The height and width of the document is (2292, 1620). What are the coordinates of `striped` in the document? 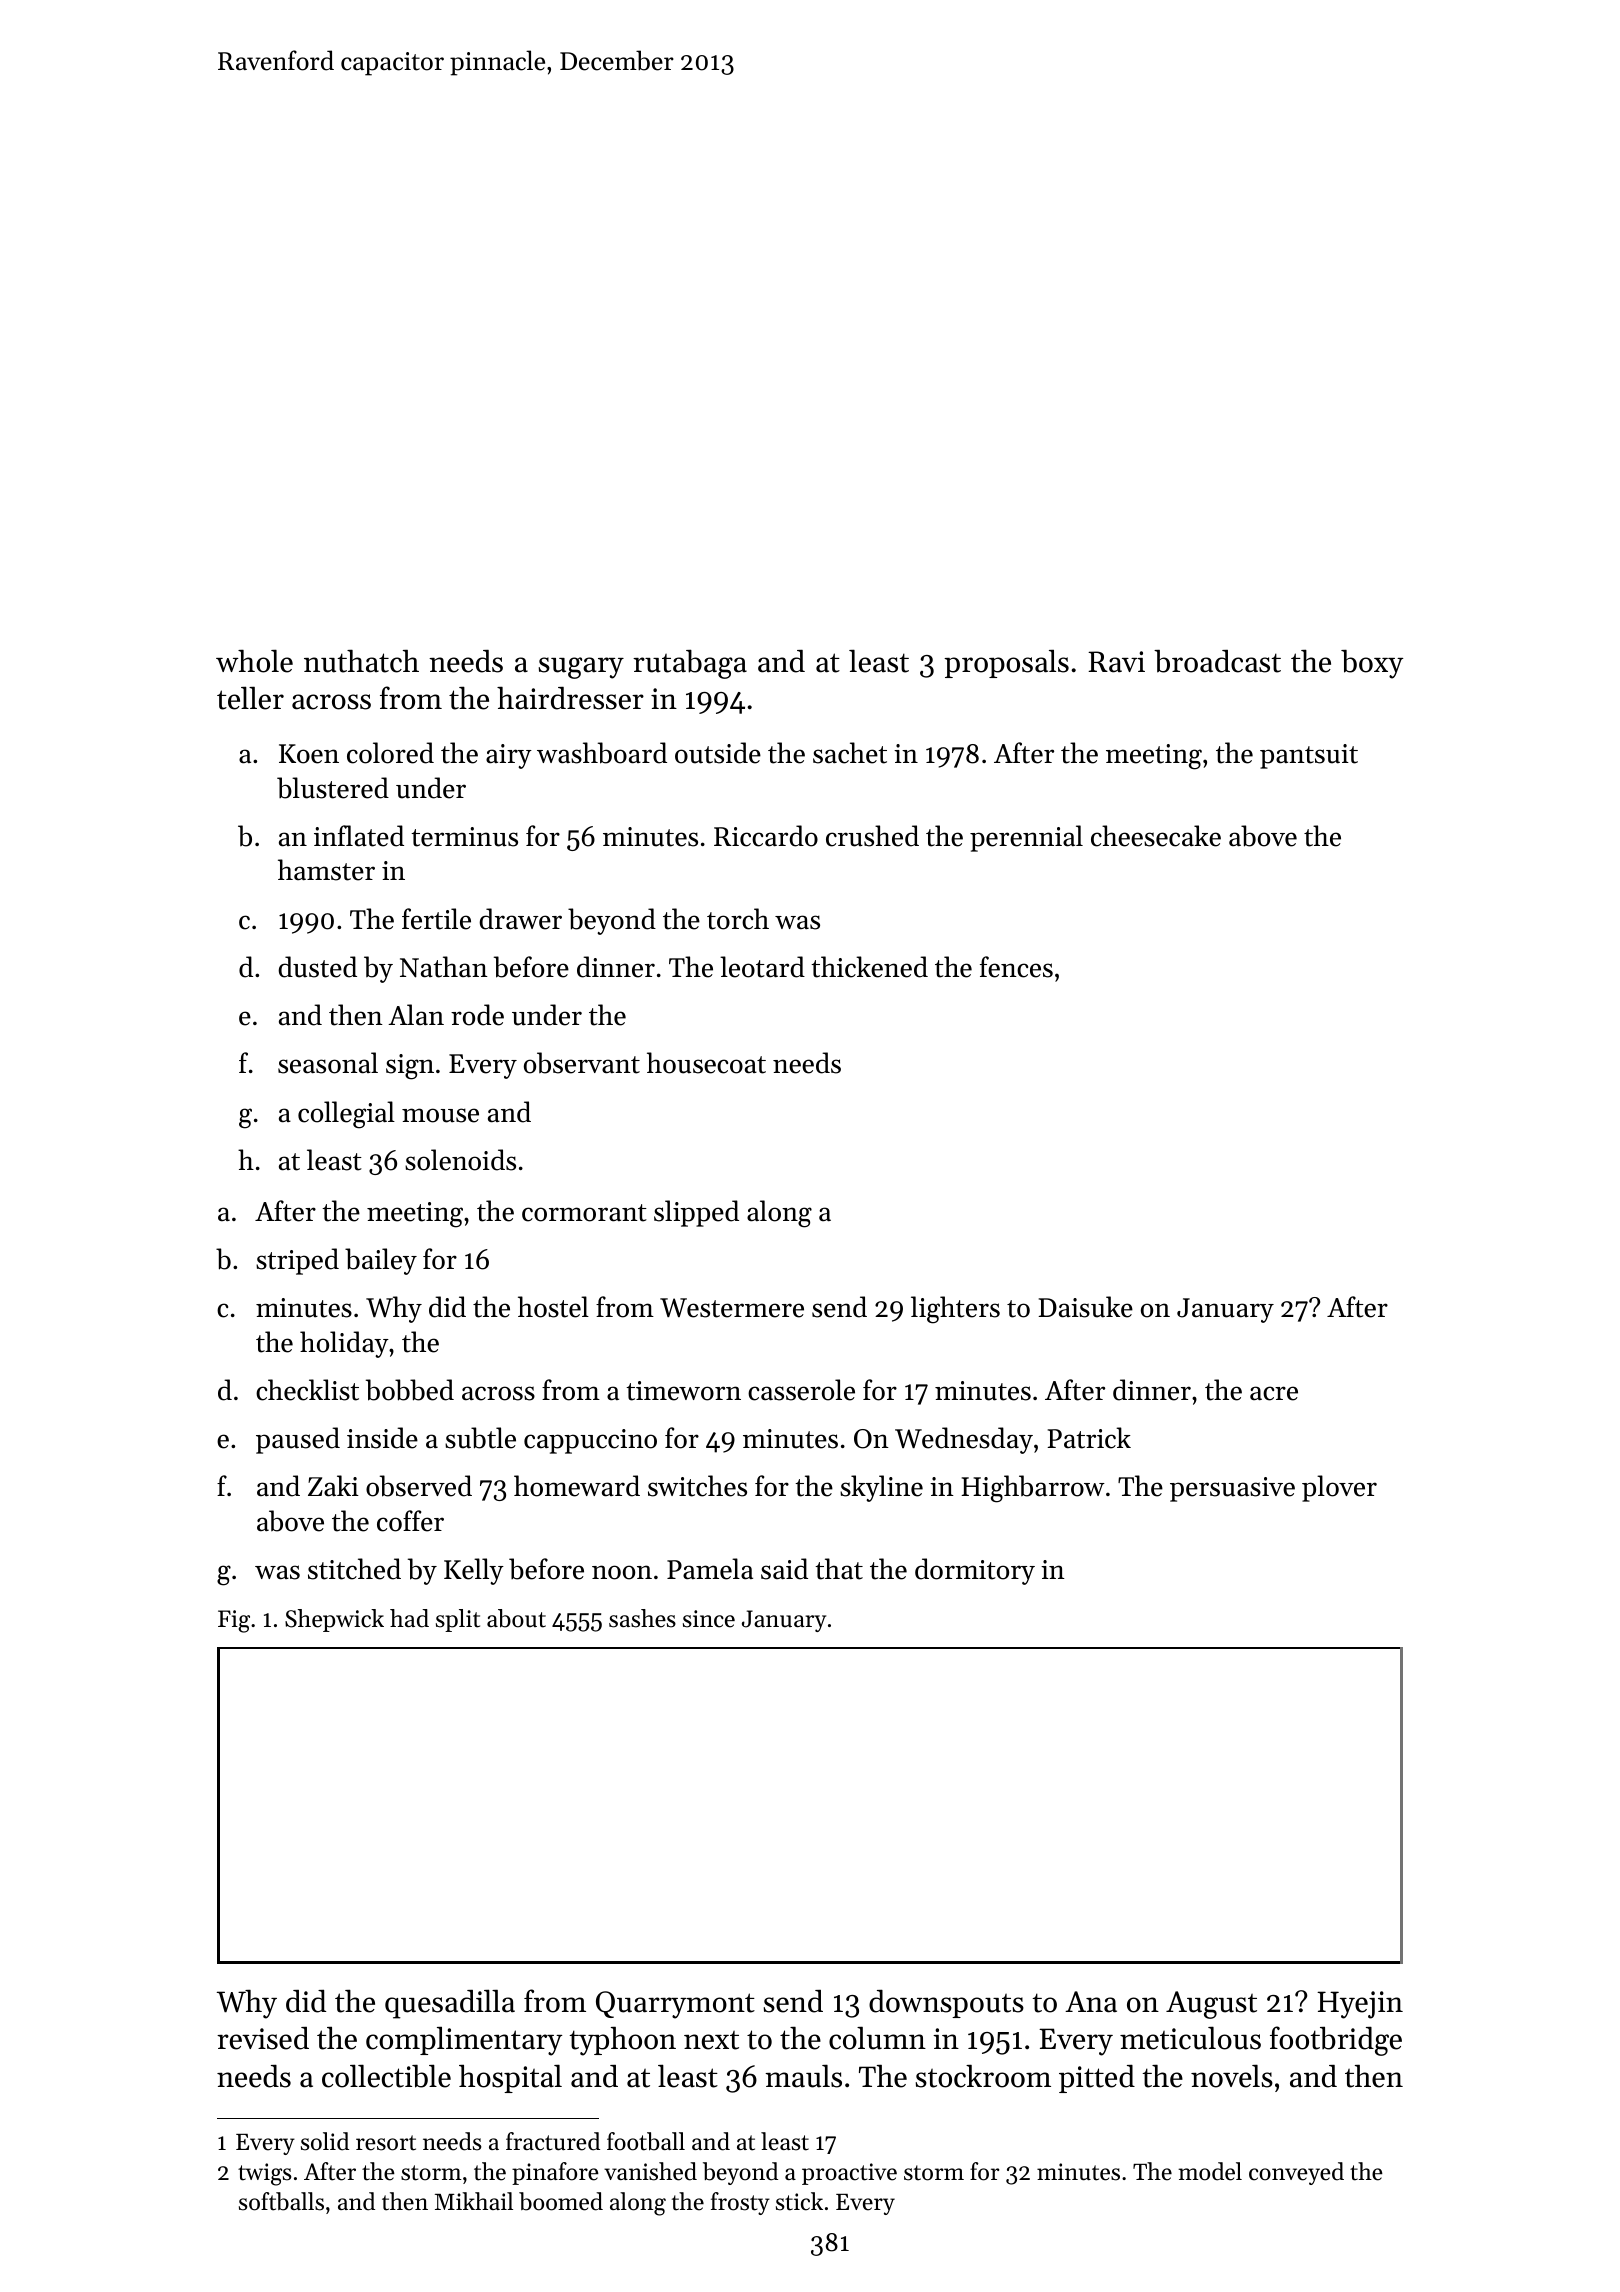 It's located at (297, 1261).
